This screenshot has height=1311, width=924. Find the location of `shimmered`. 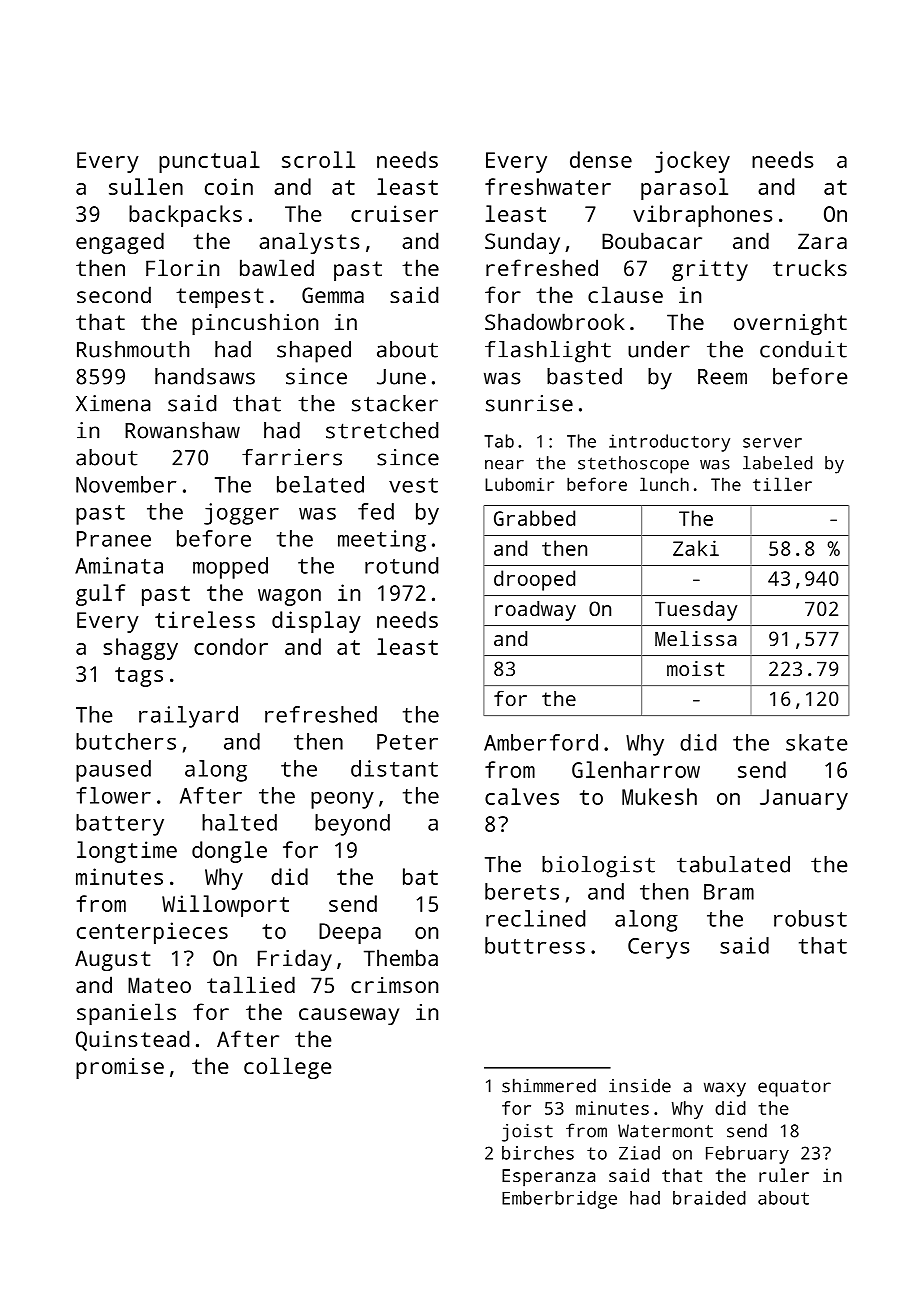

shimmered is located at coordinates (549, 1085).
